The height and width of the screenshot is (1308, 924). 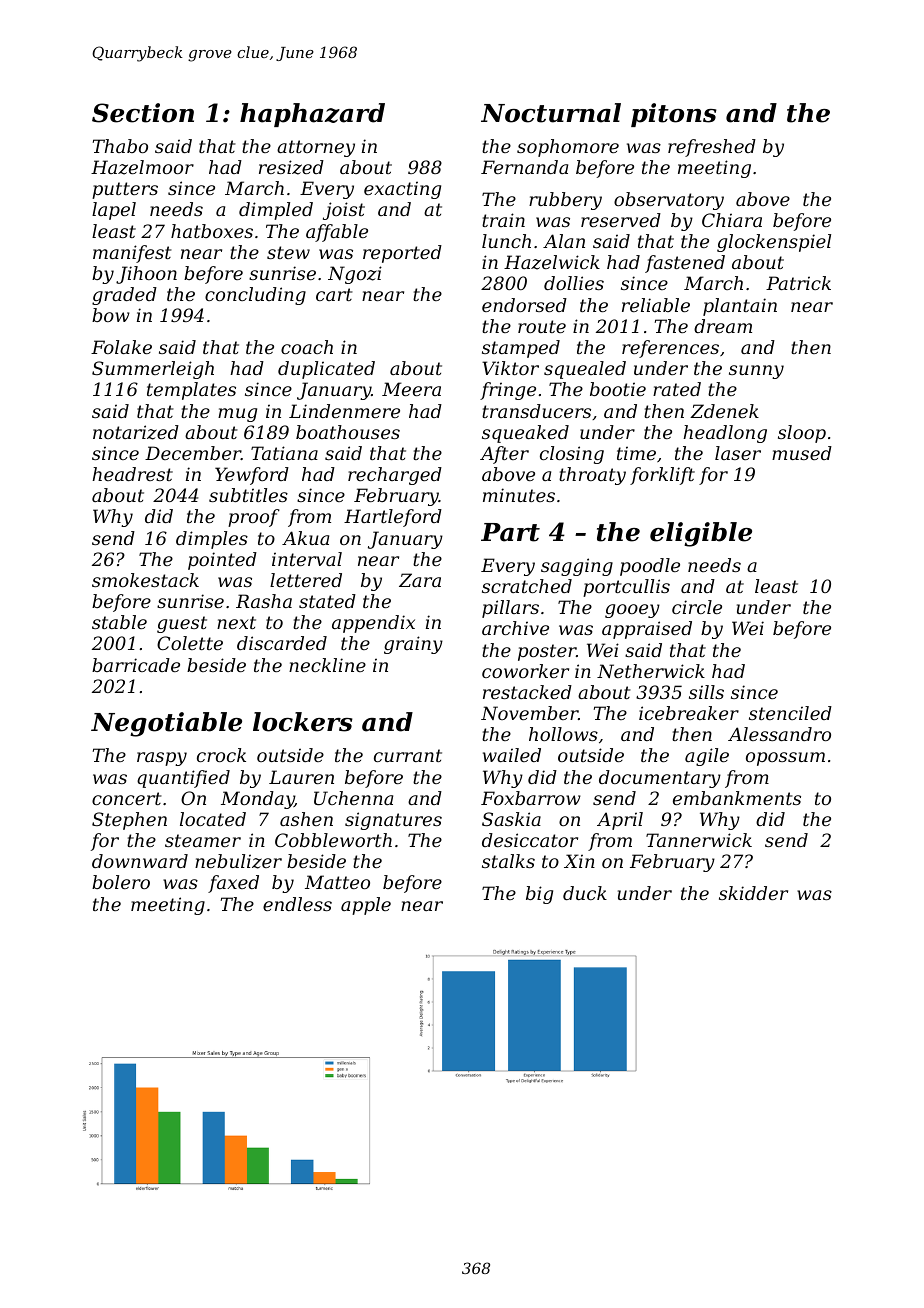 I want to click on Folake, so click(x=121, y=347).
